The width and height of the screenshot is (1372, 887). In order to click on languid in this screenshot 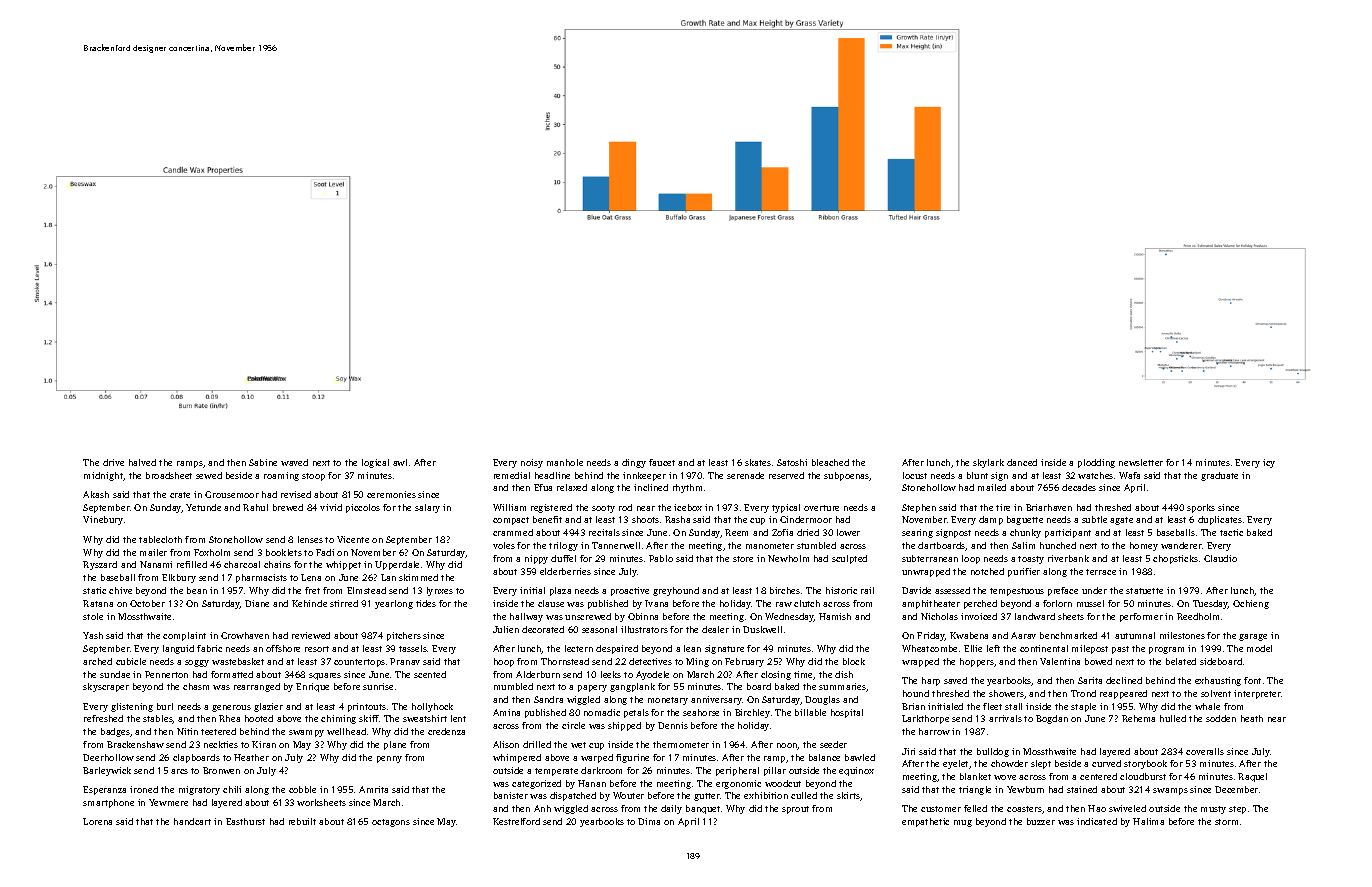, I will do `click(178, 649)`.
